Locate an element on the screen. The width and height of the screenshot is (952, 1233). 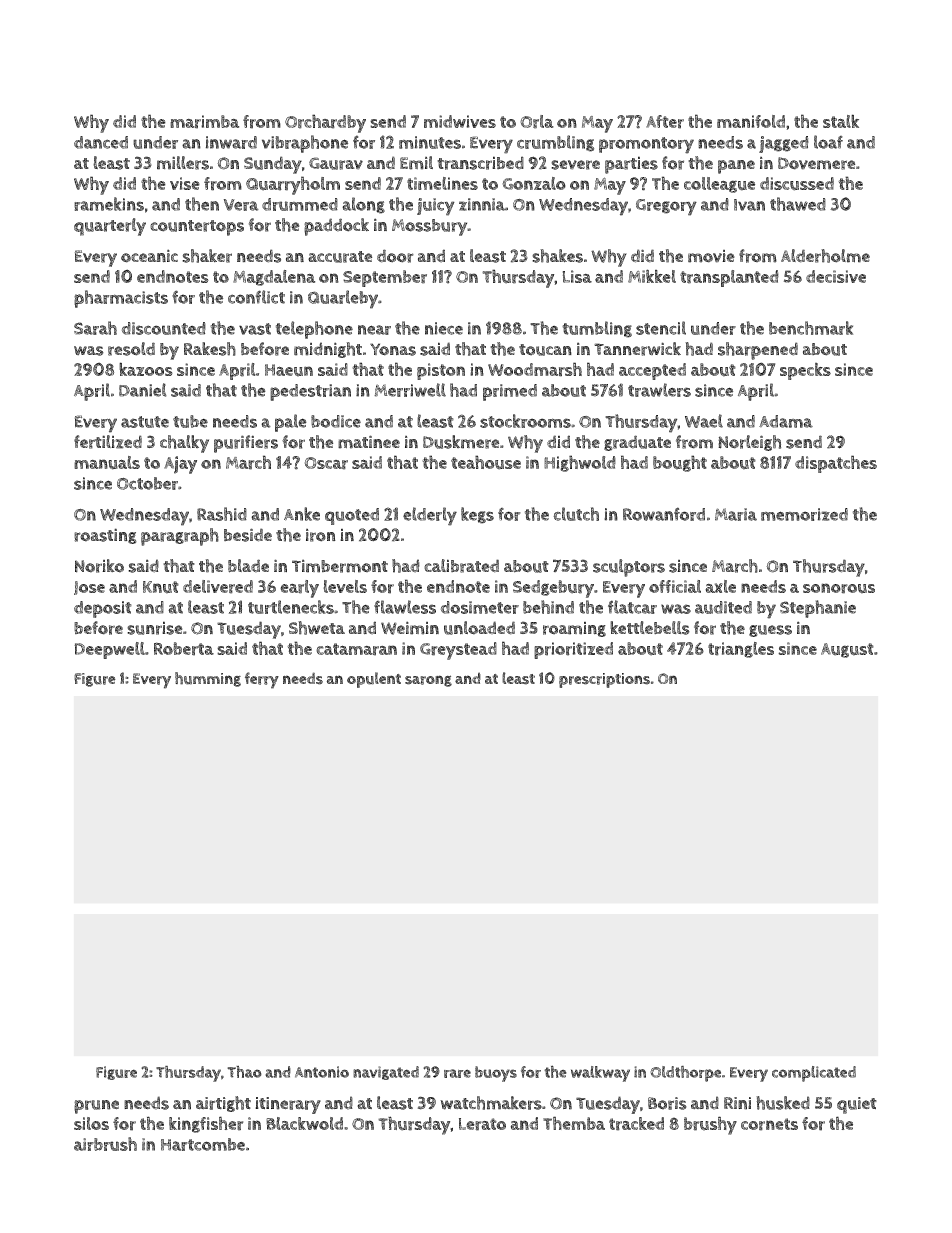
vibraphone is located at coordinates (305, 144).
